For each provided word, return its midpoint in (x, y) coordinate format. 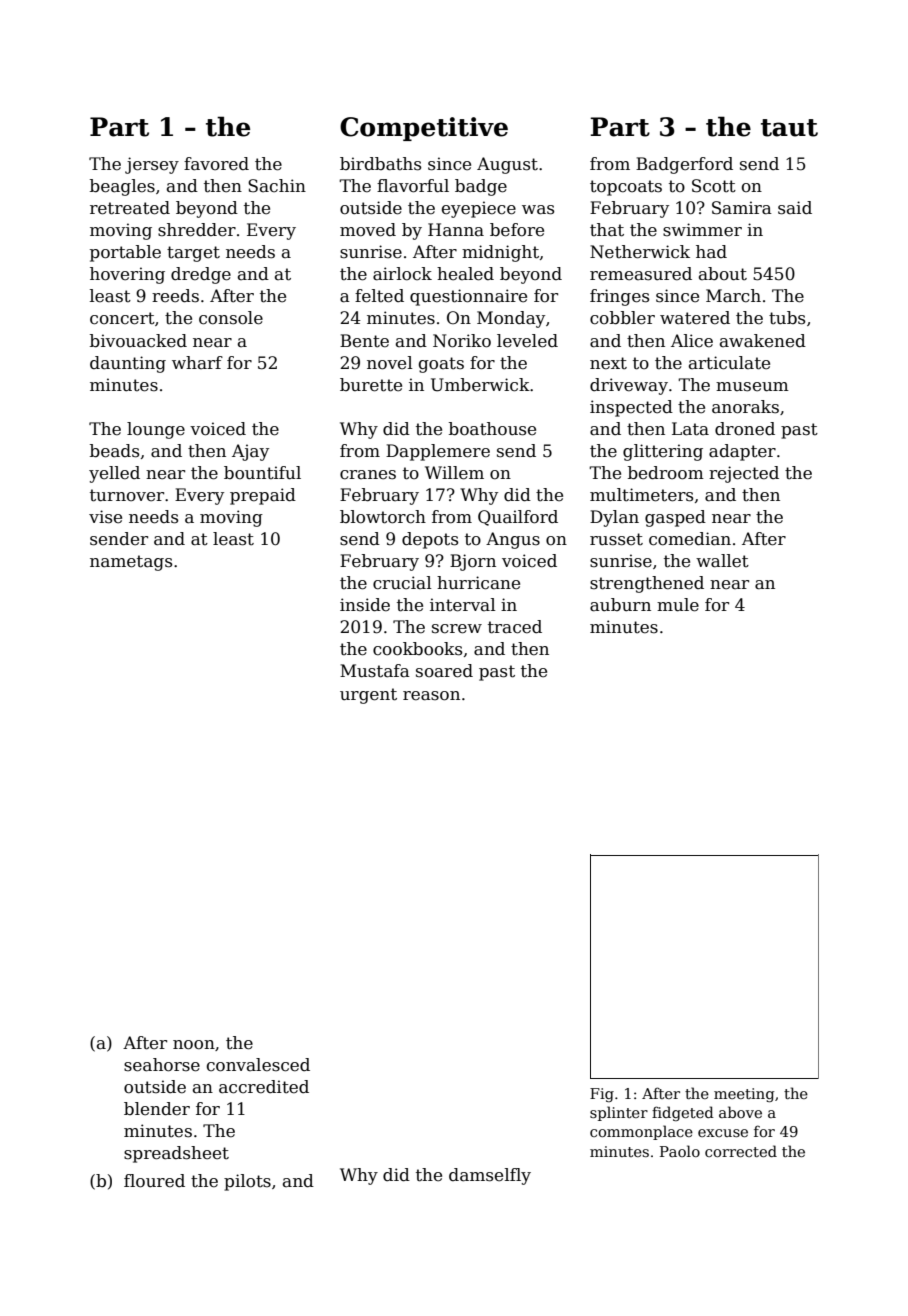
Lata (690, 429)
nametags (131, 563)
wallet (722, 561)
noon (194, 1045)
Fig (602, 1095)
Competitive (424, 129)
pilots (247, 1182)
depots (430, 540)
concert (122, 318)
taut (789, 128)
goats (441, 365)
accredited (264, 1087)
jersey (152, 165)
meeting (744, 1095)
